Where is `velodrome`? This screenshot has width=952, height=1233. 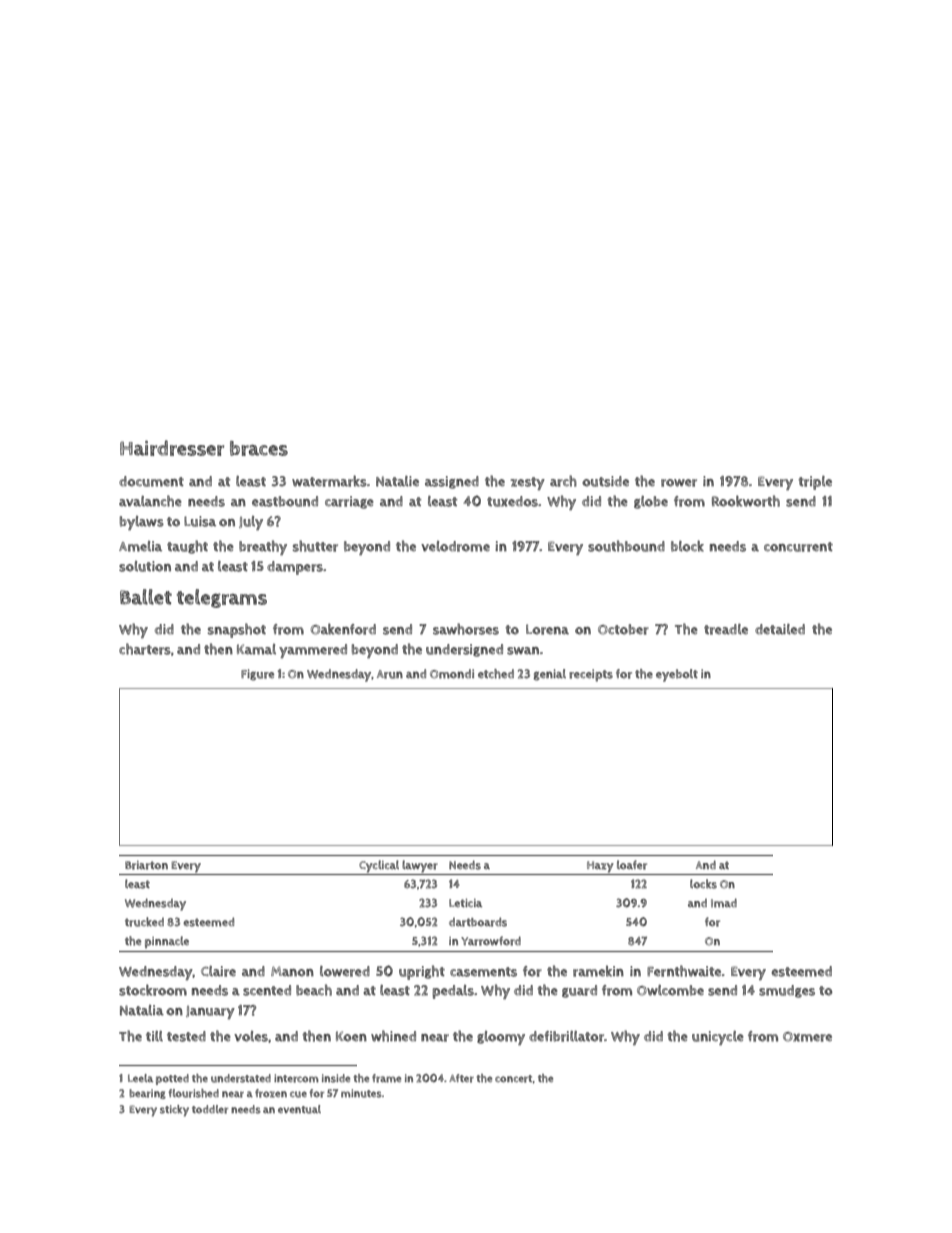
velodrome is located at coordinates (455, 546).
